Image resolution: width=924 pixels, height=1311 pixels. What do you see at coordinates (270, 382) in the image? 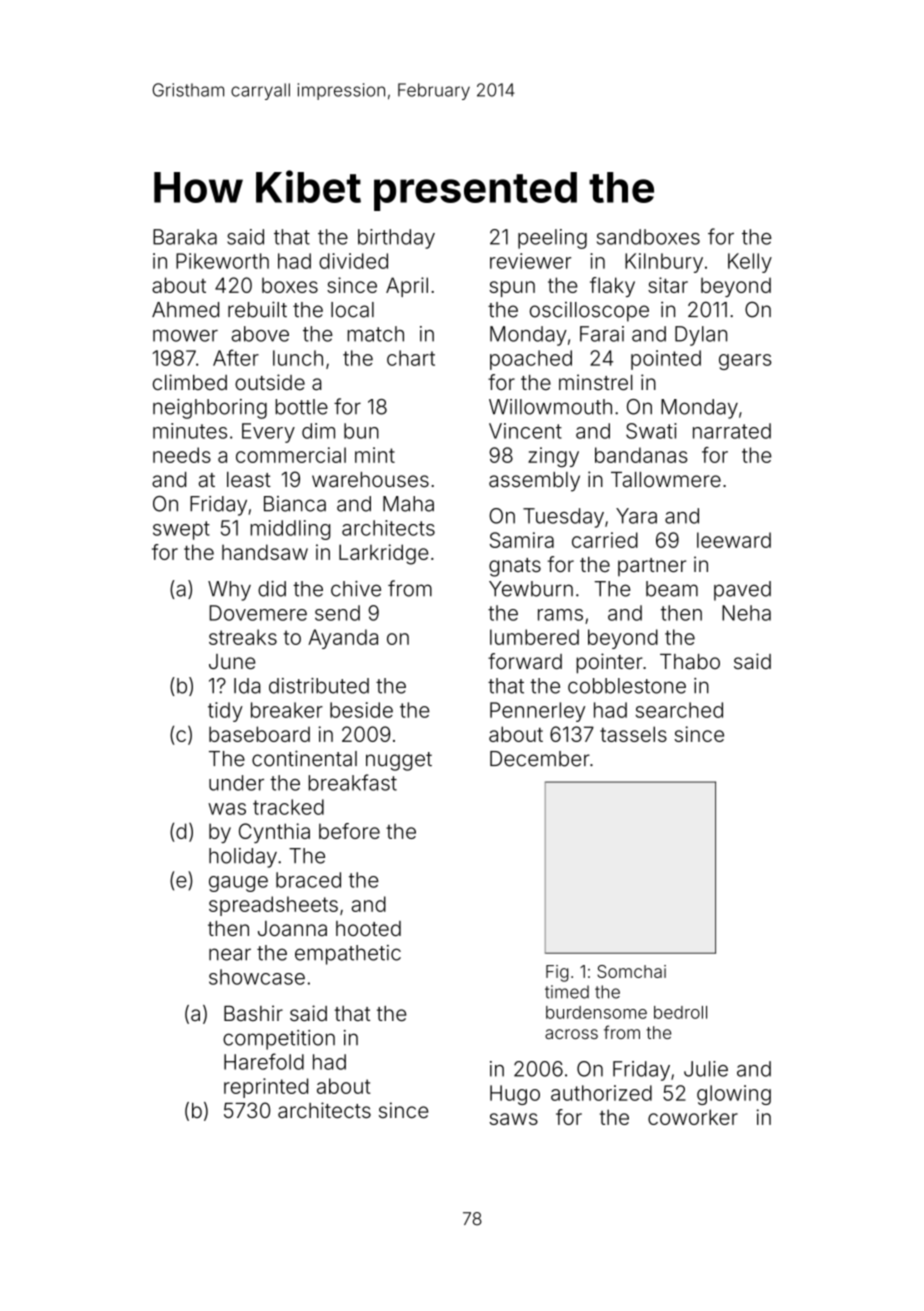
I see `outside` at bounding box center [270, 382].
